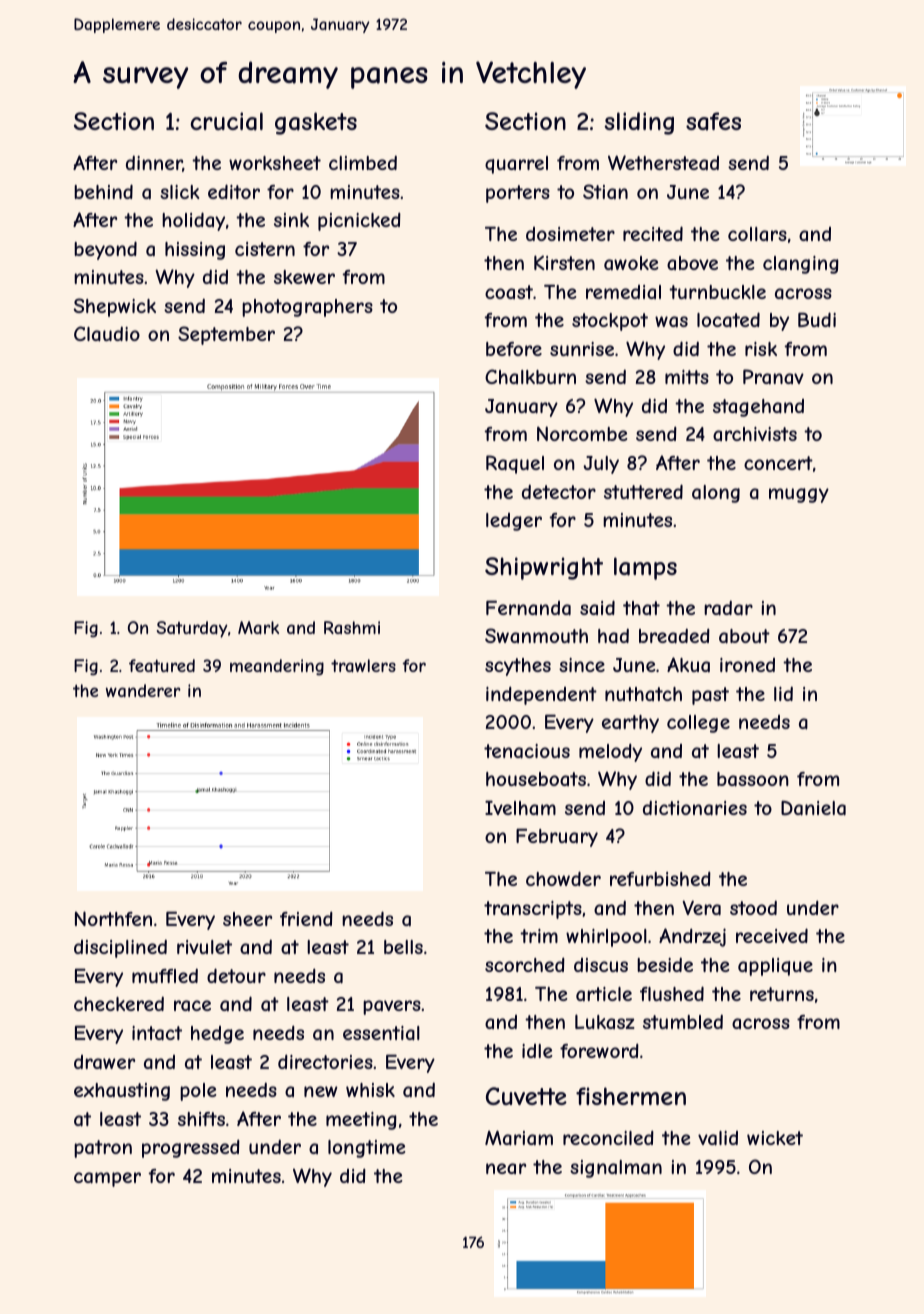 The width and height of the screenshot is (924, 1314). I want to click on Claudio, so click(107, 334).
